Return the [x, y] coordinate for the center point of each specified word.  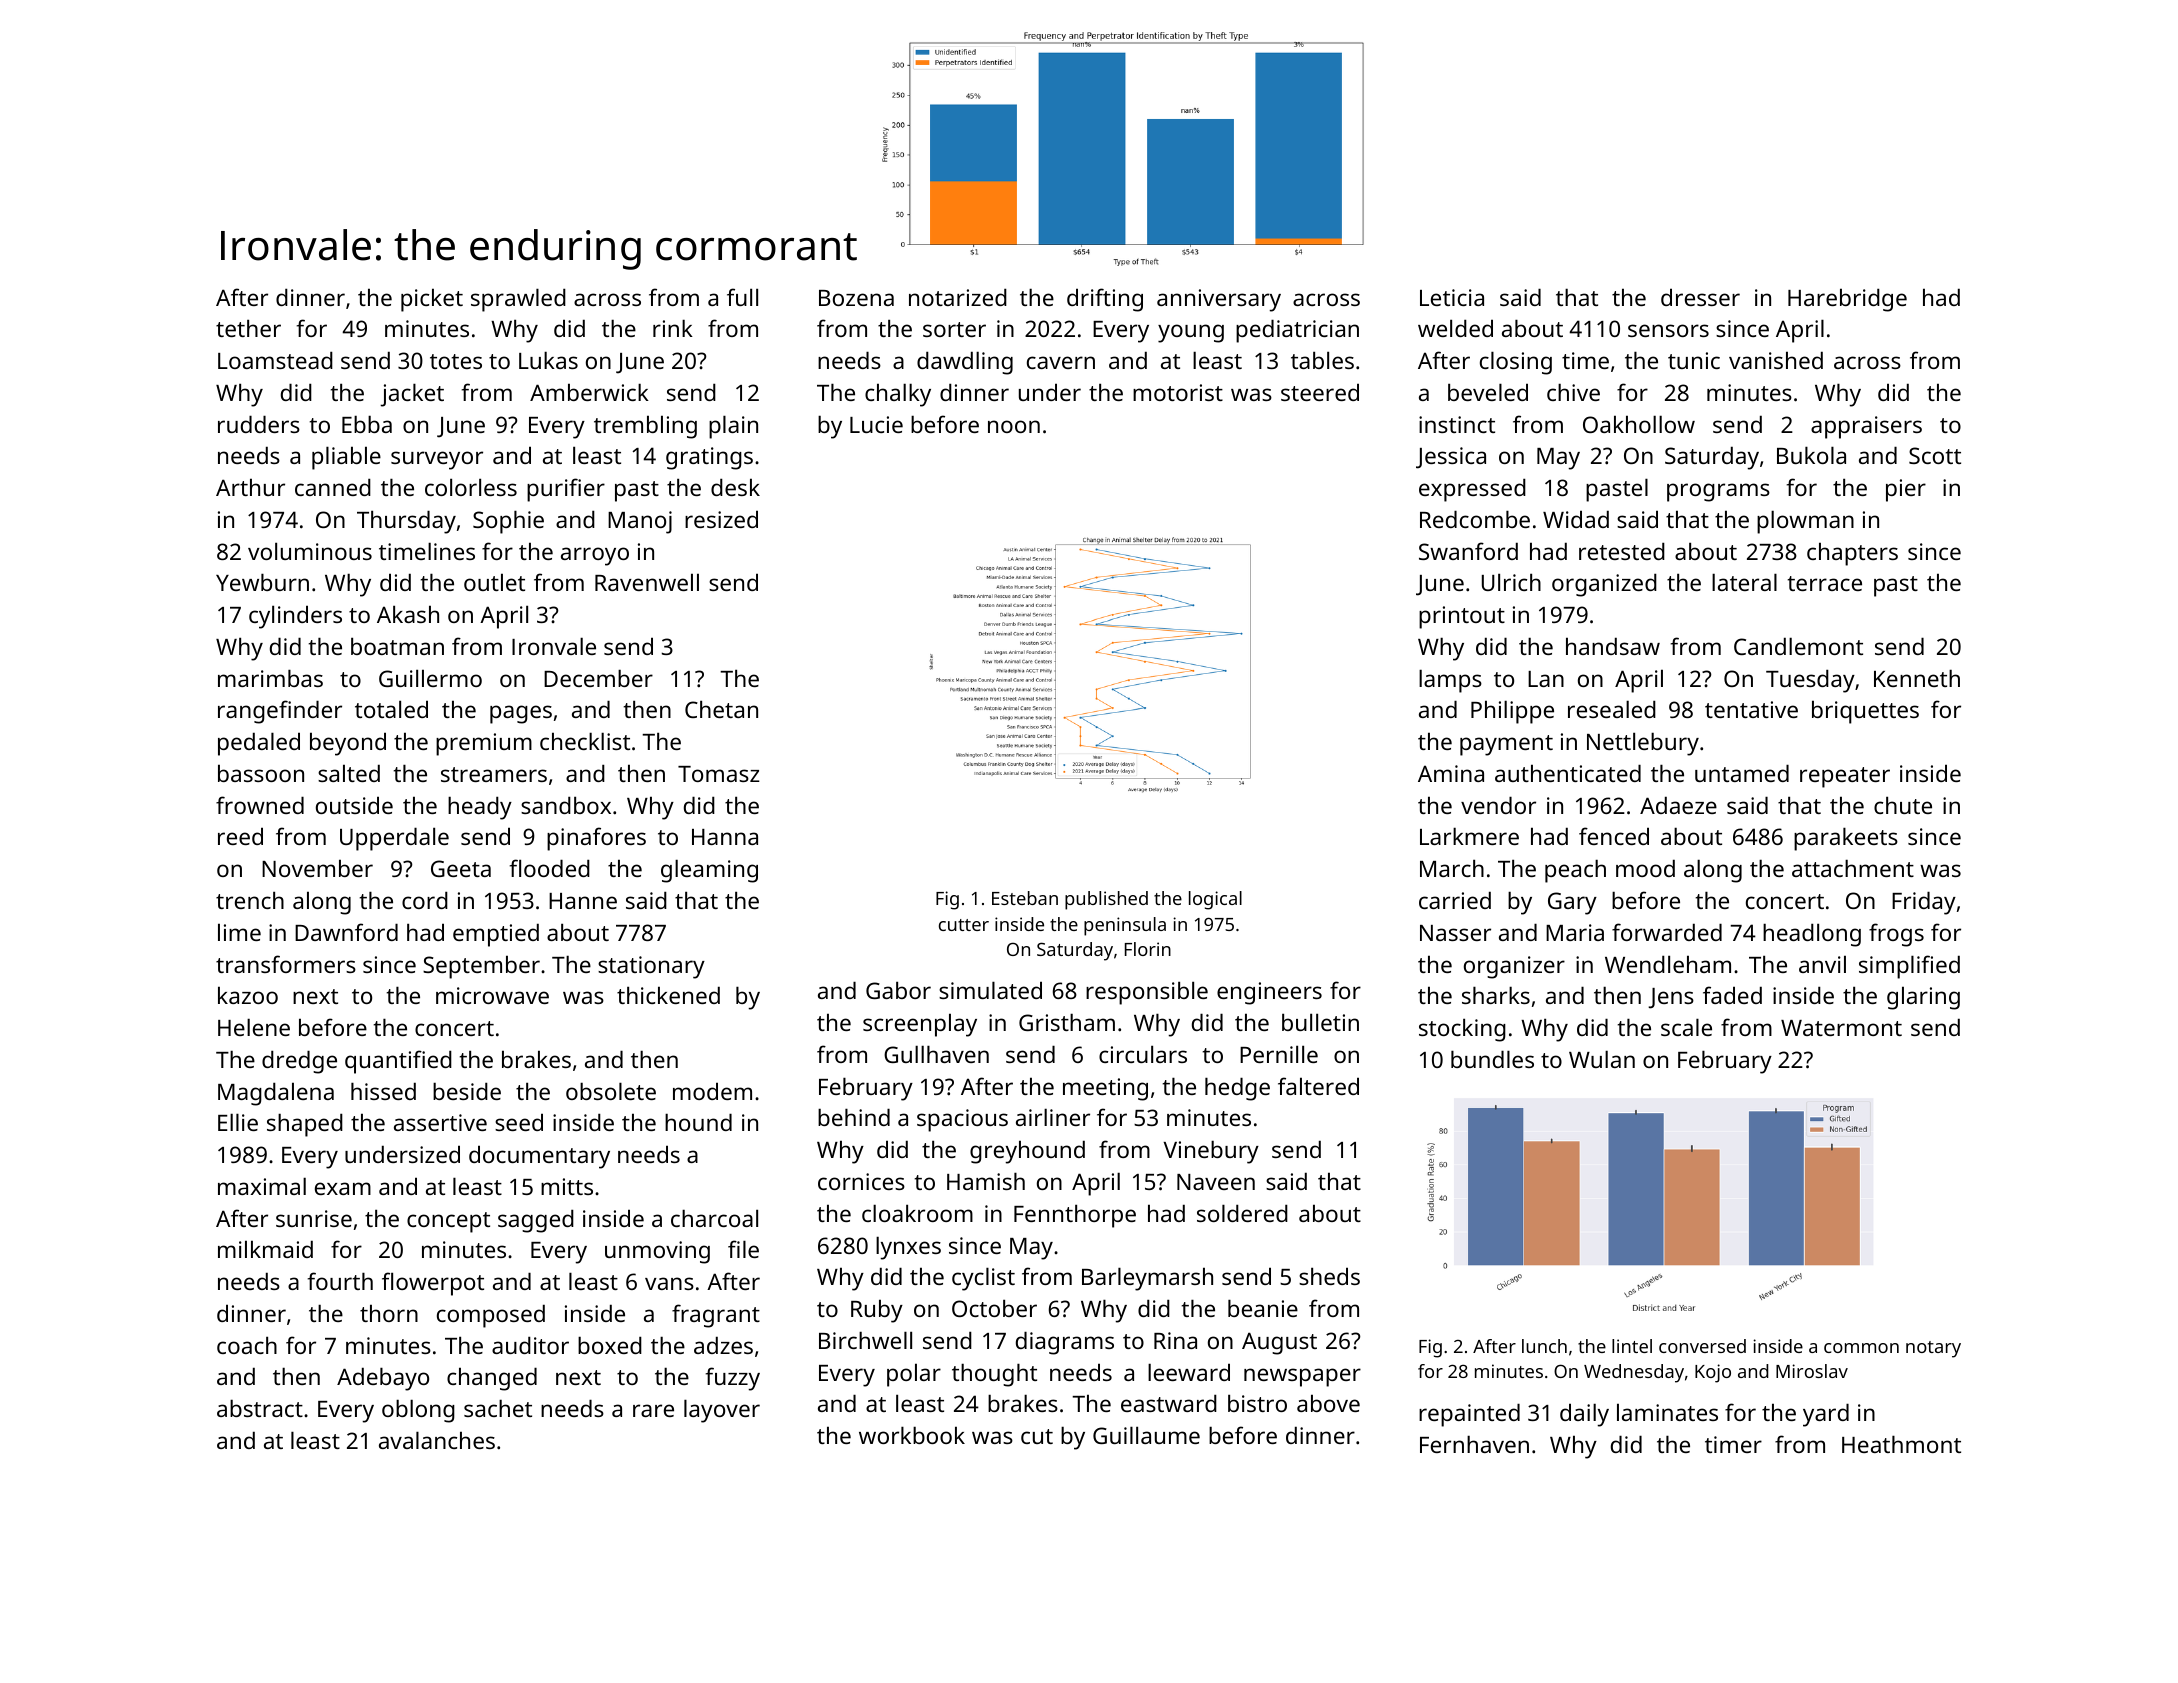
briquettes [1865, 712]
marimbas [270, 678]
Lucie [876, 424]
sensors [1668, 330]
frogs [1896, 935]
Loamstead [275, 360]
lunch [1544, 1346]
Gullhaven [936, 1054]
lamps [1450, 681]
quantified [398, 1062]
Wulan [1602, 1059]
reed [240, 836]
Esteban [1025, 898]
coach [247, 1345]
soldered [1242, 1213]
